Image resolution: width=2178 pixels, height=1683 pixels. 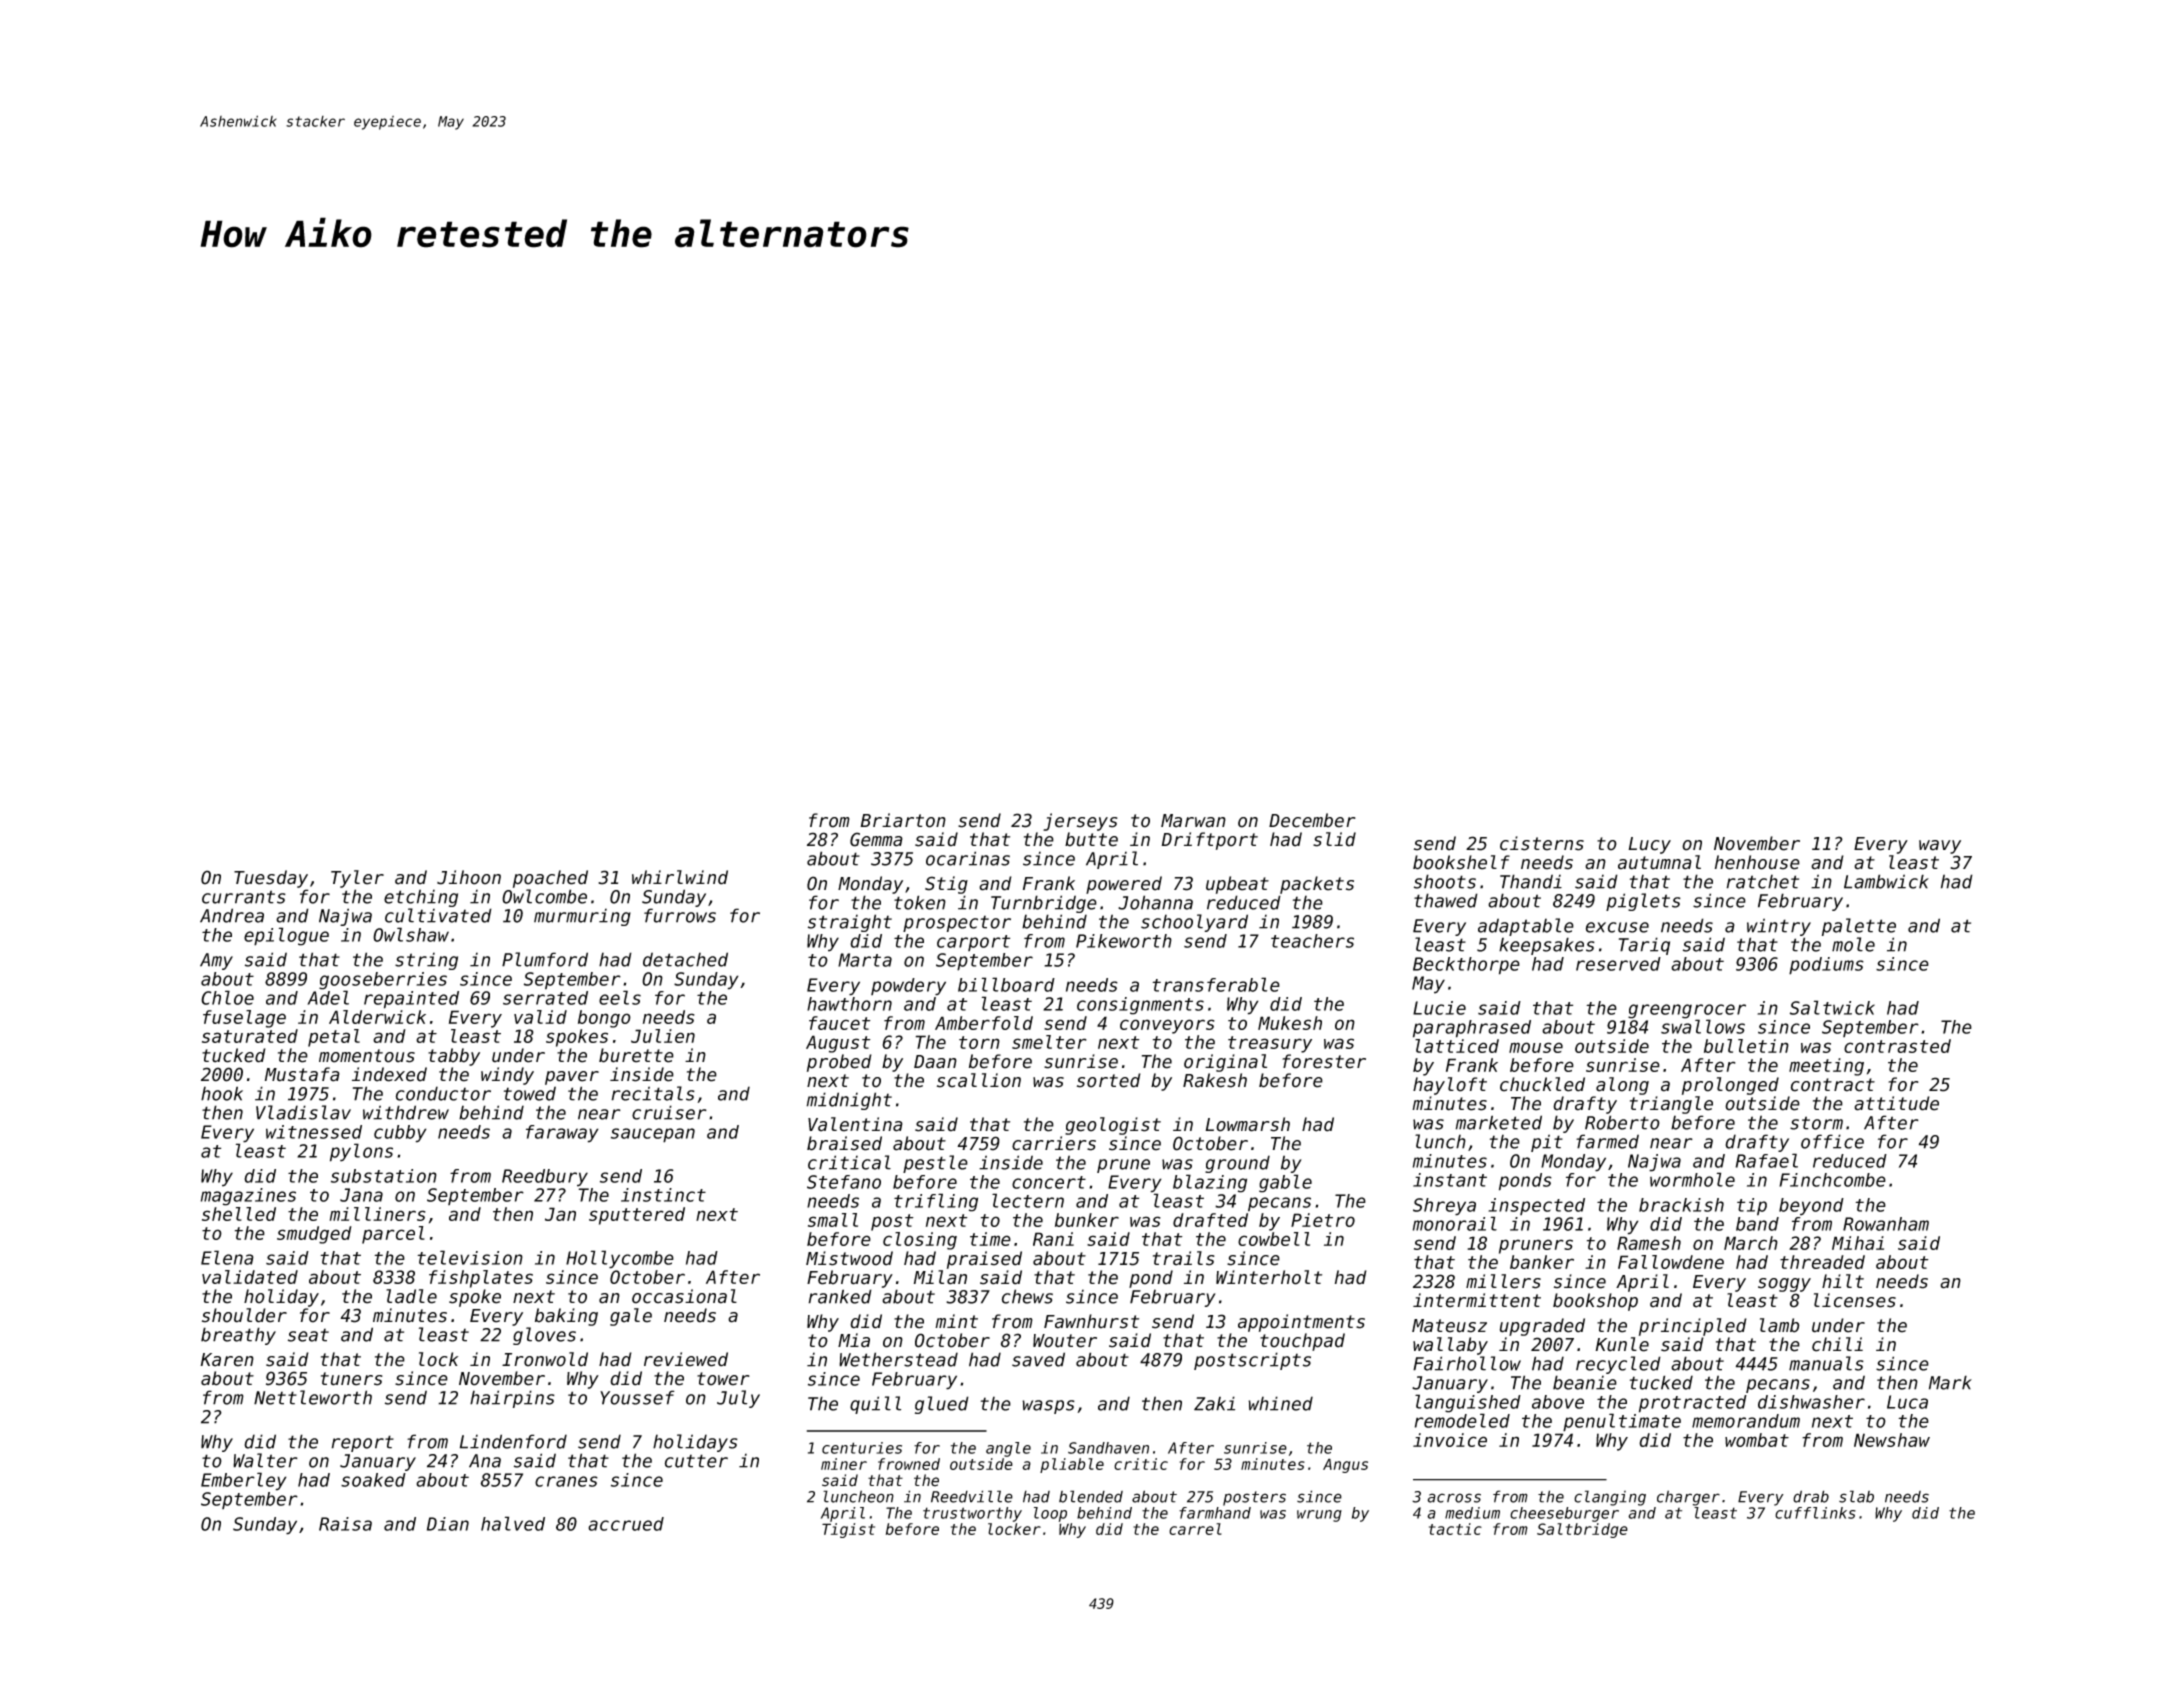 I want to click on powdery, so click(x=908, y=987).
